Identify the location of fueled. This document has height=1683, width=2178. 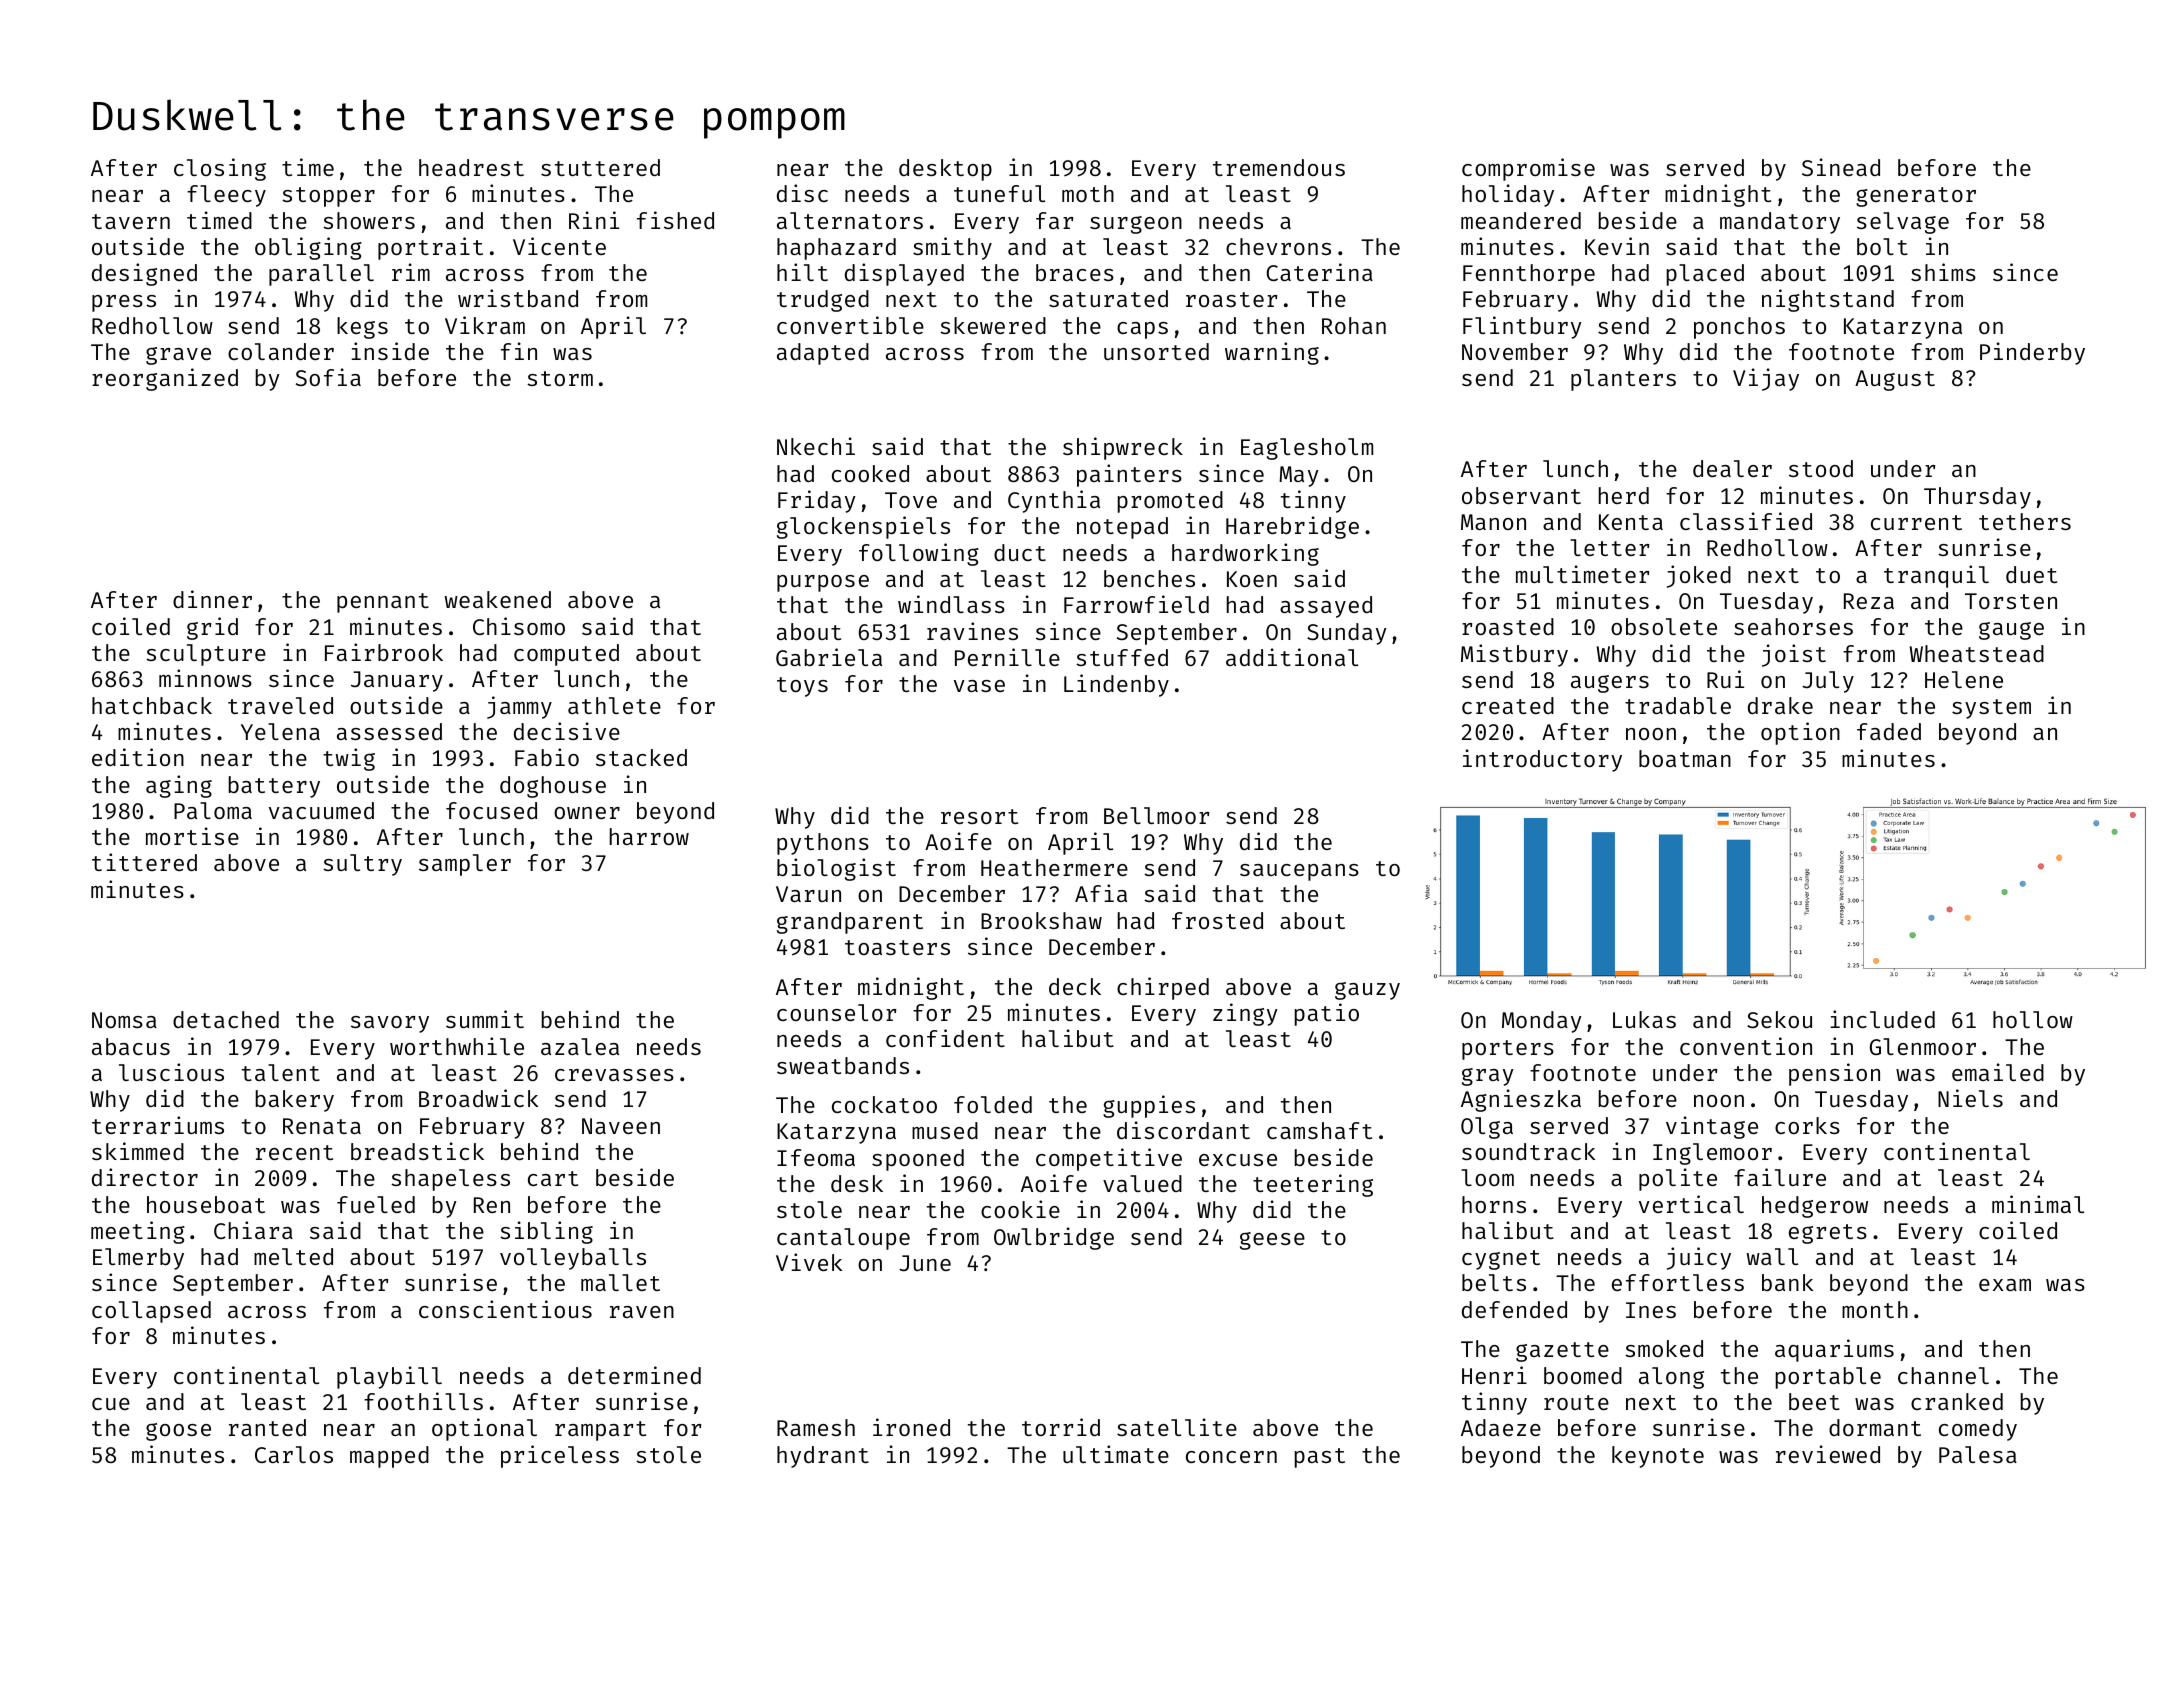
(376, 1204).
